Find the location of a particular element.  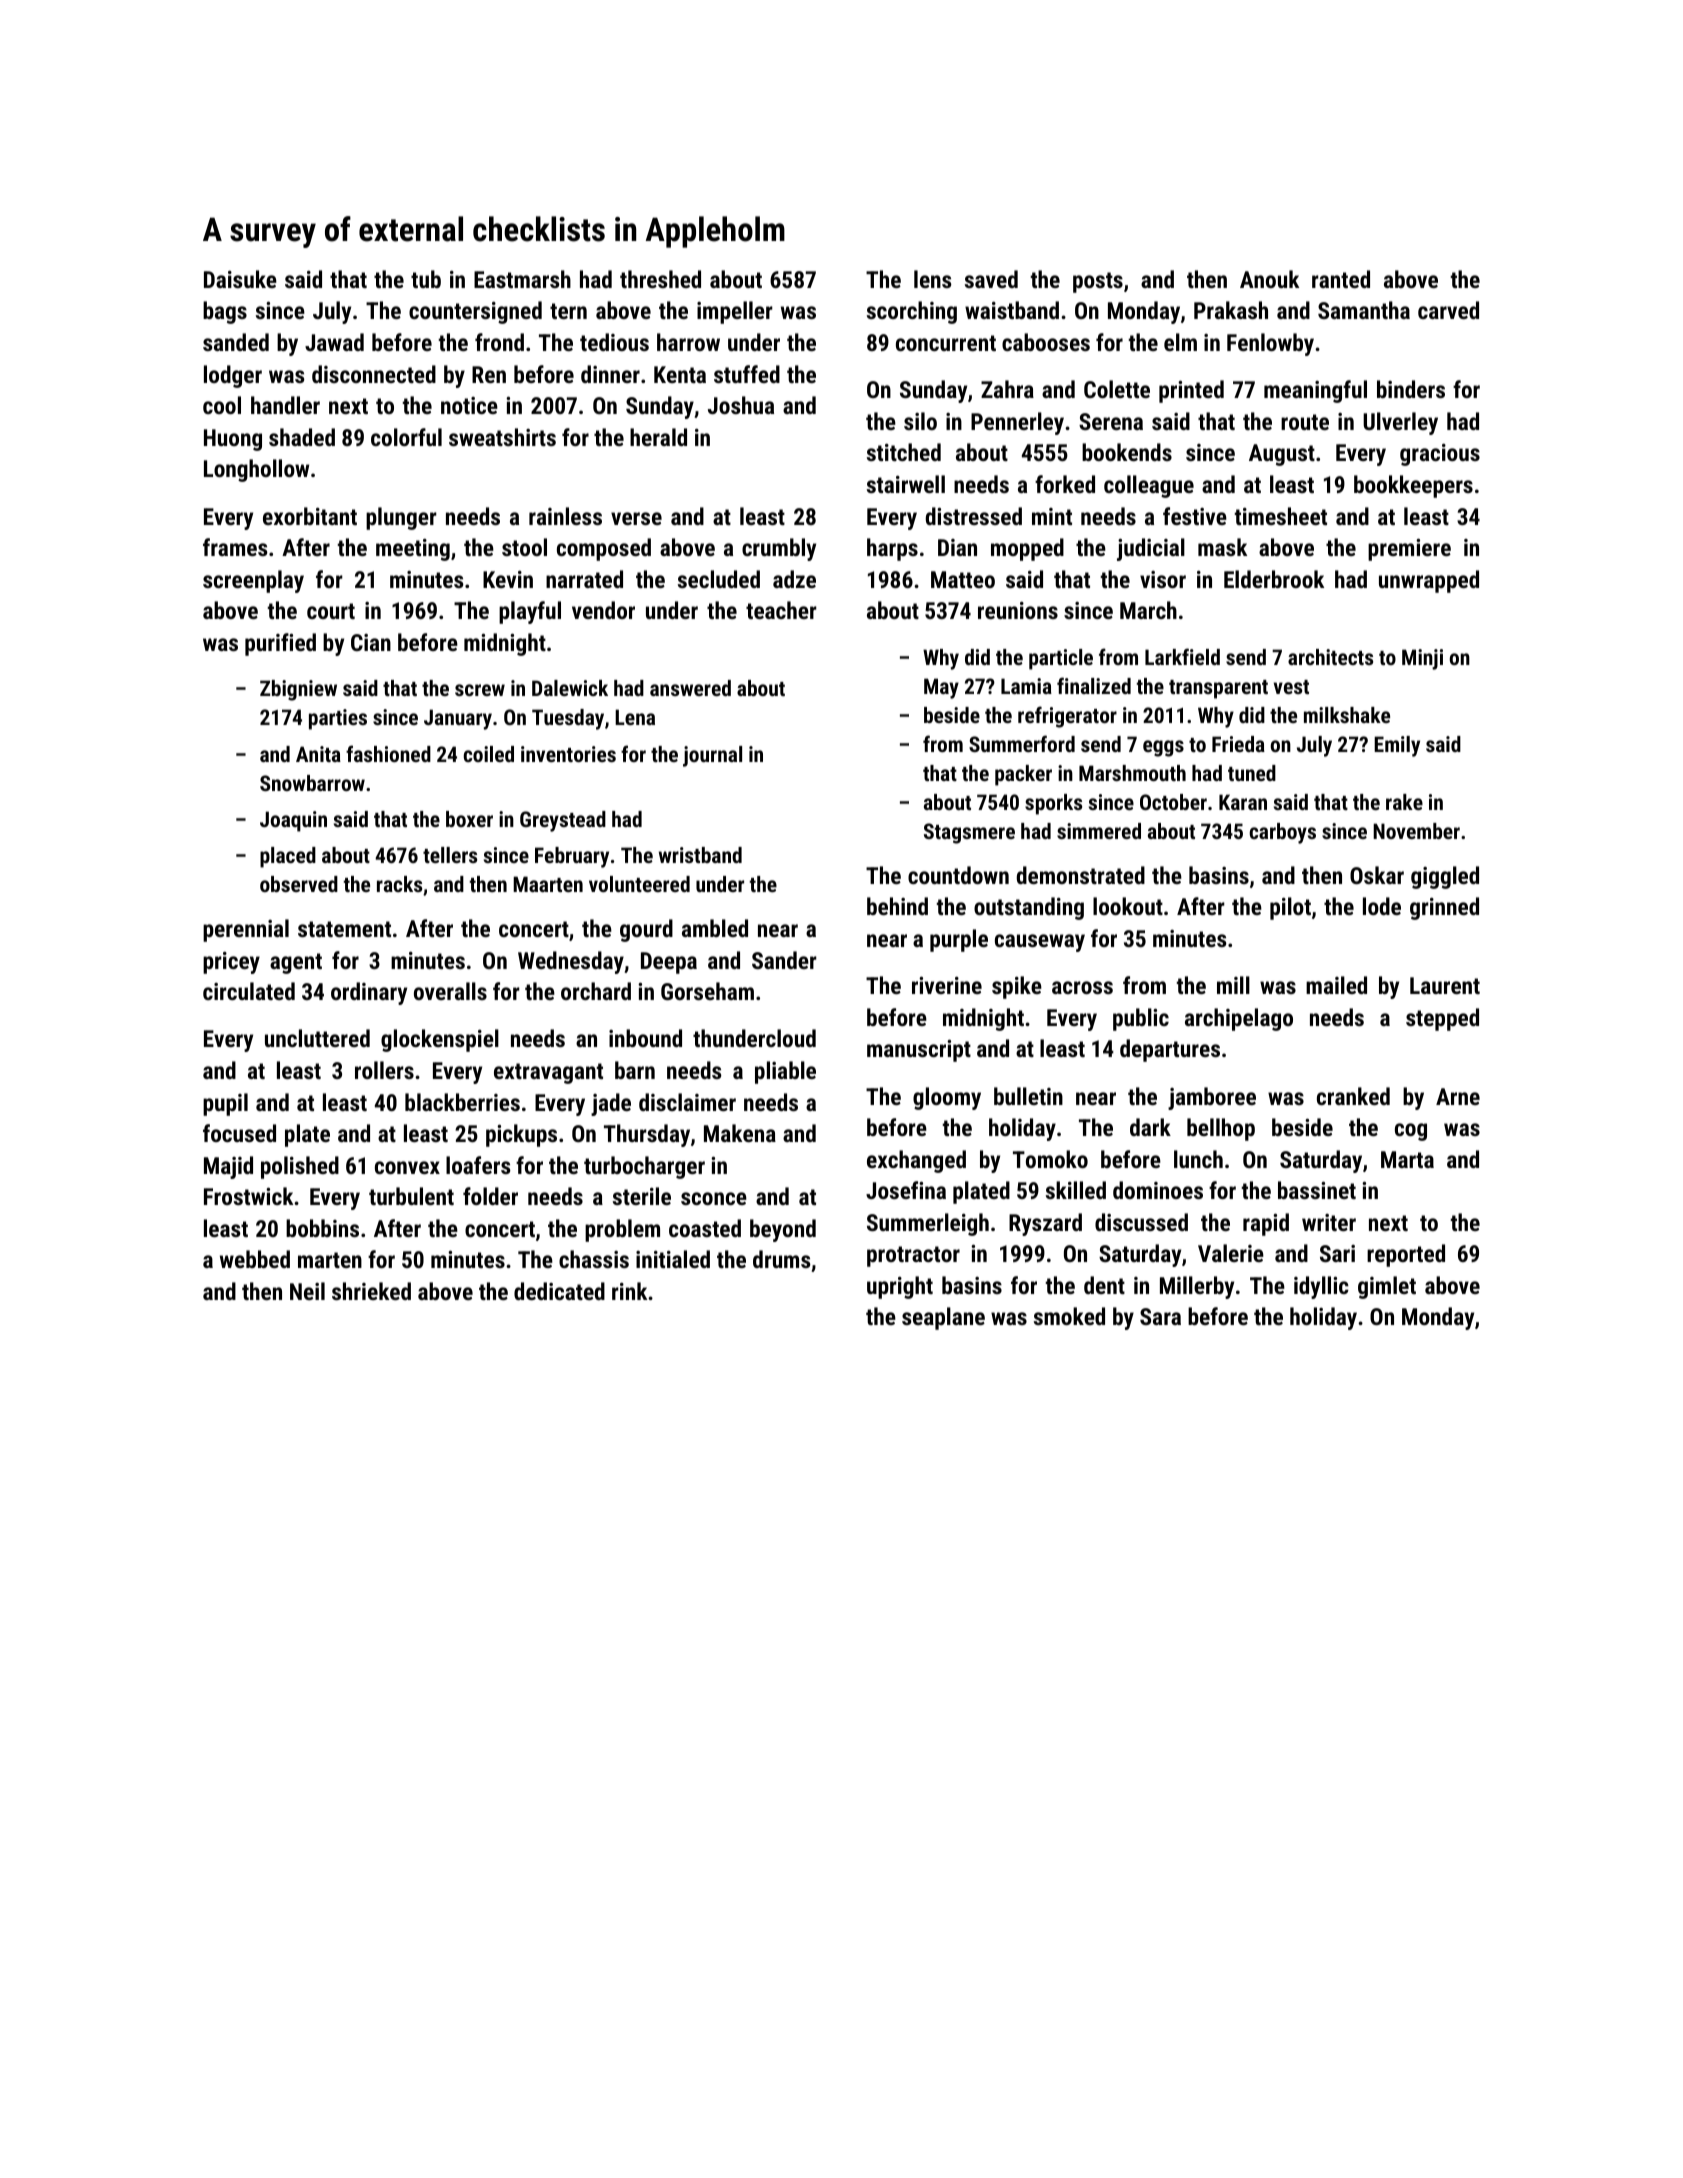

tub is located at coordinates (426, 279).
